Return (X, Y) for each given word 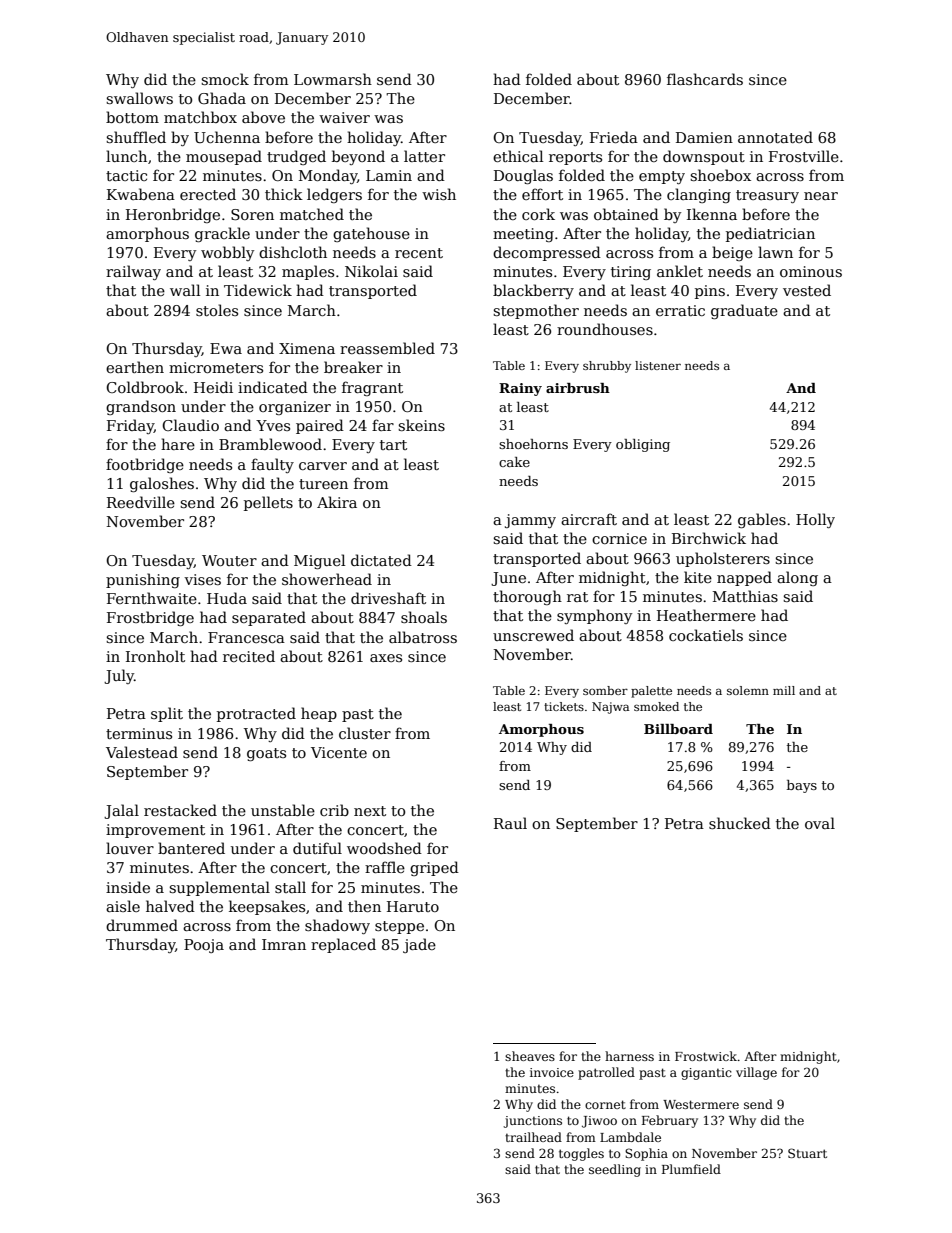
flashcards (705, 79)
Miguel (319, 561)
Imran (284, 944)
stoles (217, 310)
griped (434, 868)
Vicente (339, 752)
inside (128, 887)
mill (784, 690)
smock (225, 79)
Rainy (520, 389)
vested (807, 290)
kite (698, 577)
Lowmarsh (333, 79)
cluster (365, 733)
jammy (530, 521)
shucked (740, 823)
